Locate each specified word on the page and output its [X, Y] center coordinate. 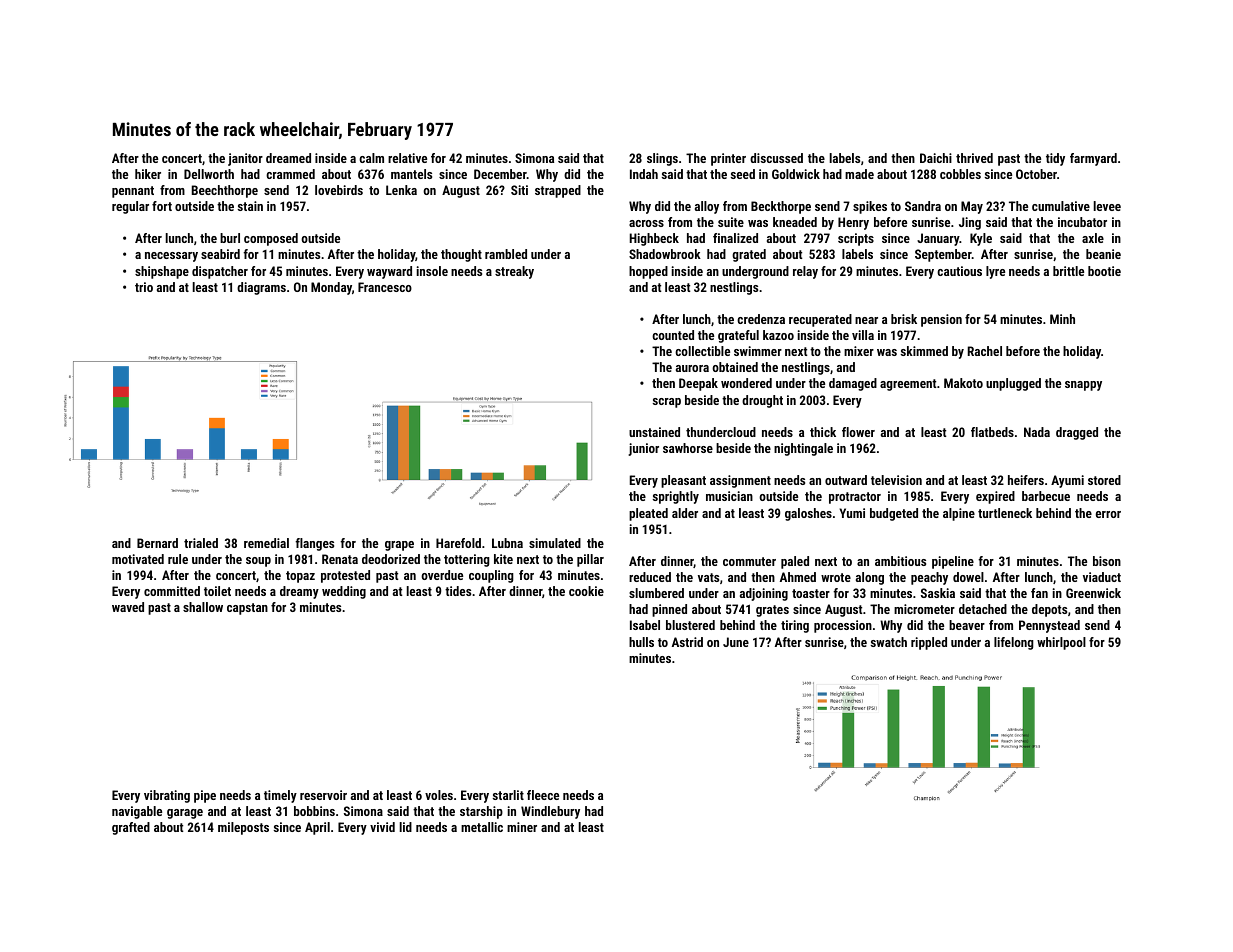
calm [371, 158]
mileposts [243, 828]
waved [128, 607]
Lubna [507, 543]
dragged [1077, 433]
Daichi [936, 158]
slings [662, 159]
